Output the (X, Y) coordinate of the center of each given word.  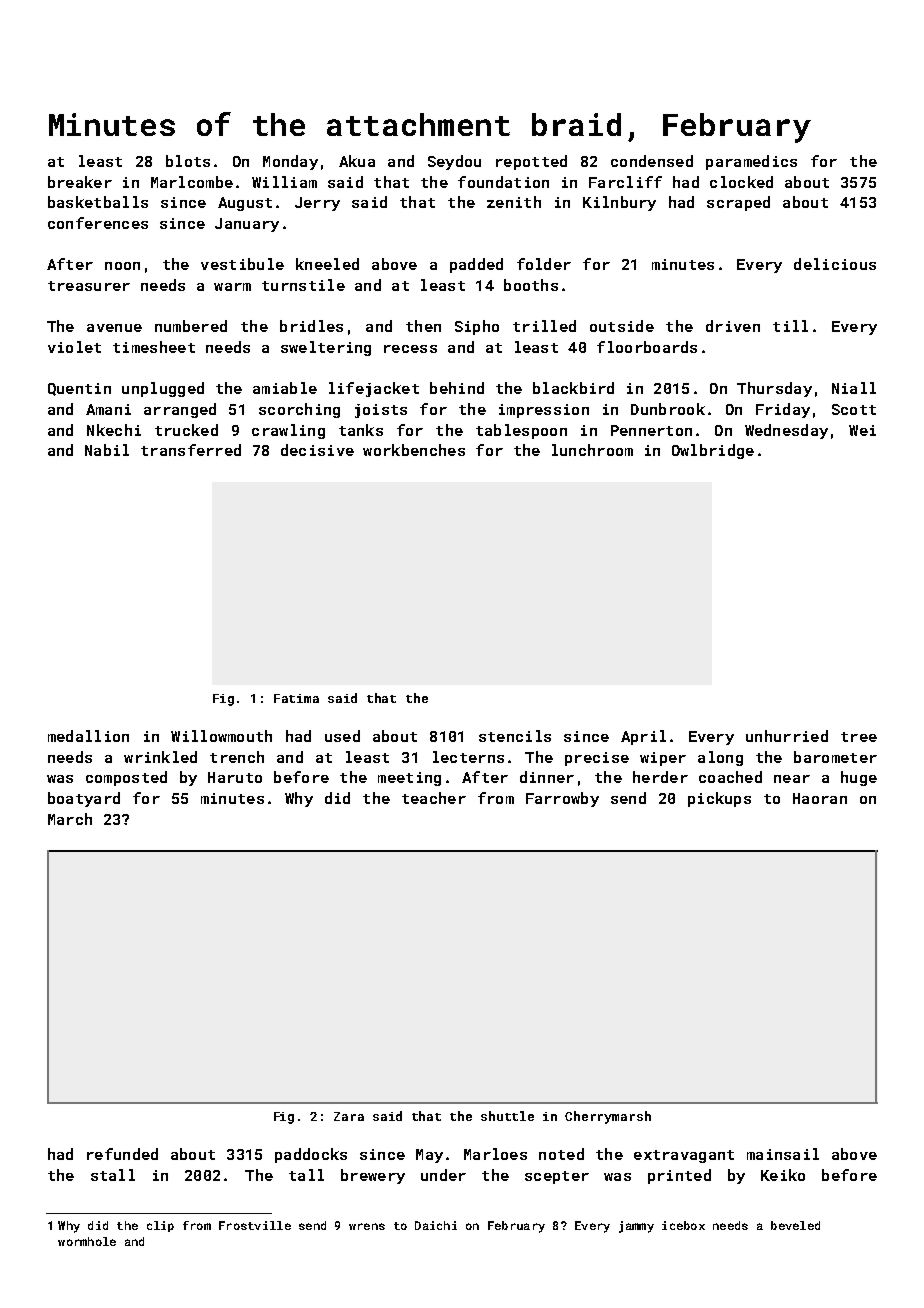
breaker (80, 182)
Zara (349, 1116)
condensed (652, 161)
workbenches (414, 450)
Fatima (296, 698)
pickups (719, 799)
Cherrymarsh (608, 1117)
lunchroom (592, 450)
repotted (531, 162)
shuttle (507, 1116)
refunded (122, 1154)
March (70, 819)
